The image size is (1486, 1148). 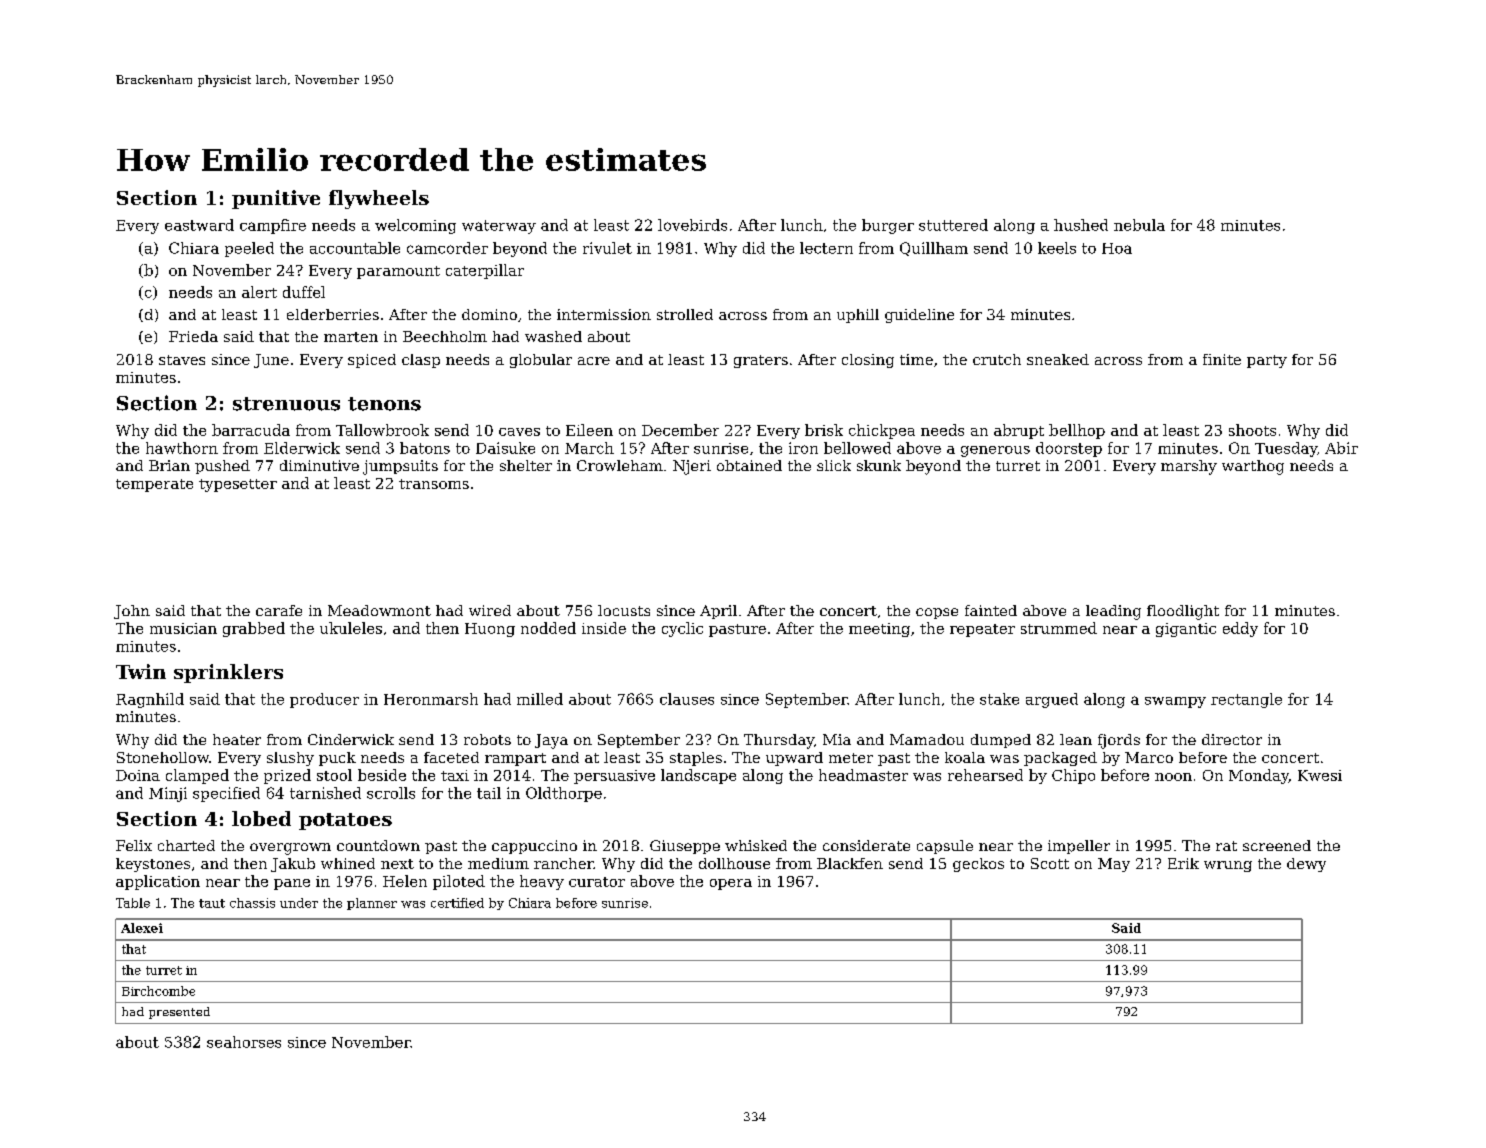 I want to click on curator, so click(x=597, y=882).
